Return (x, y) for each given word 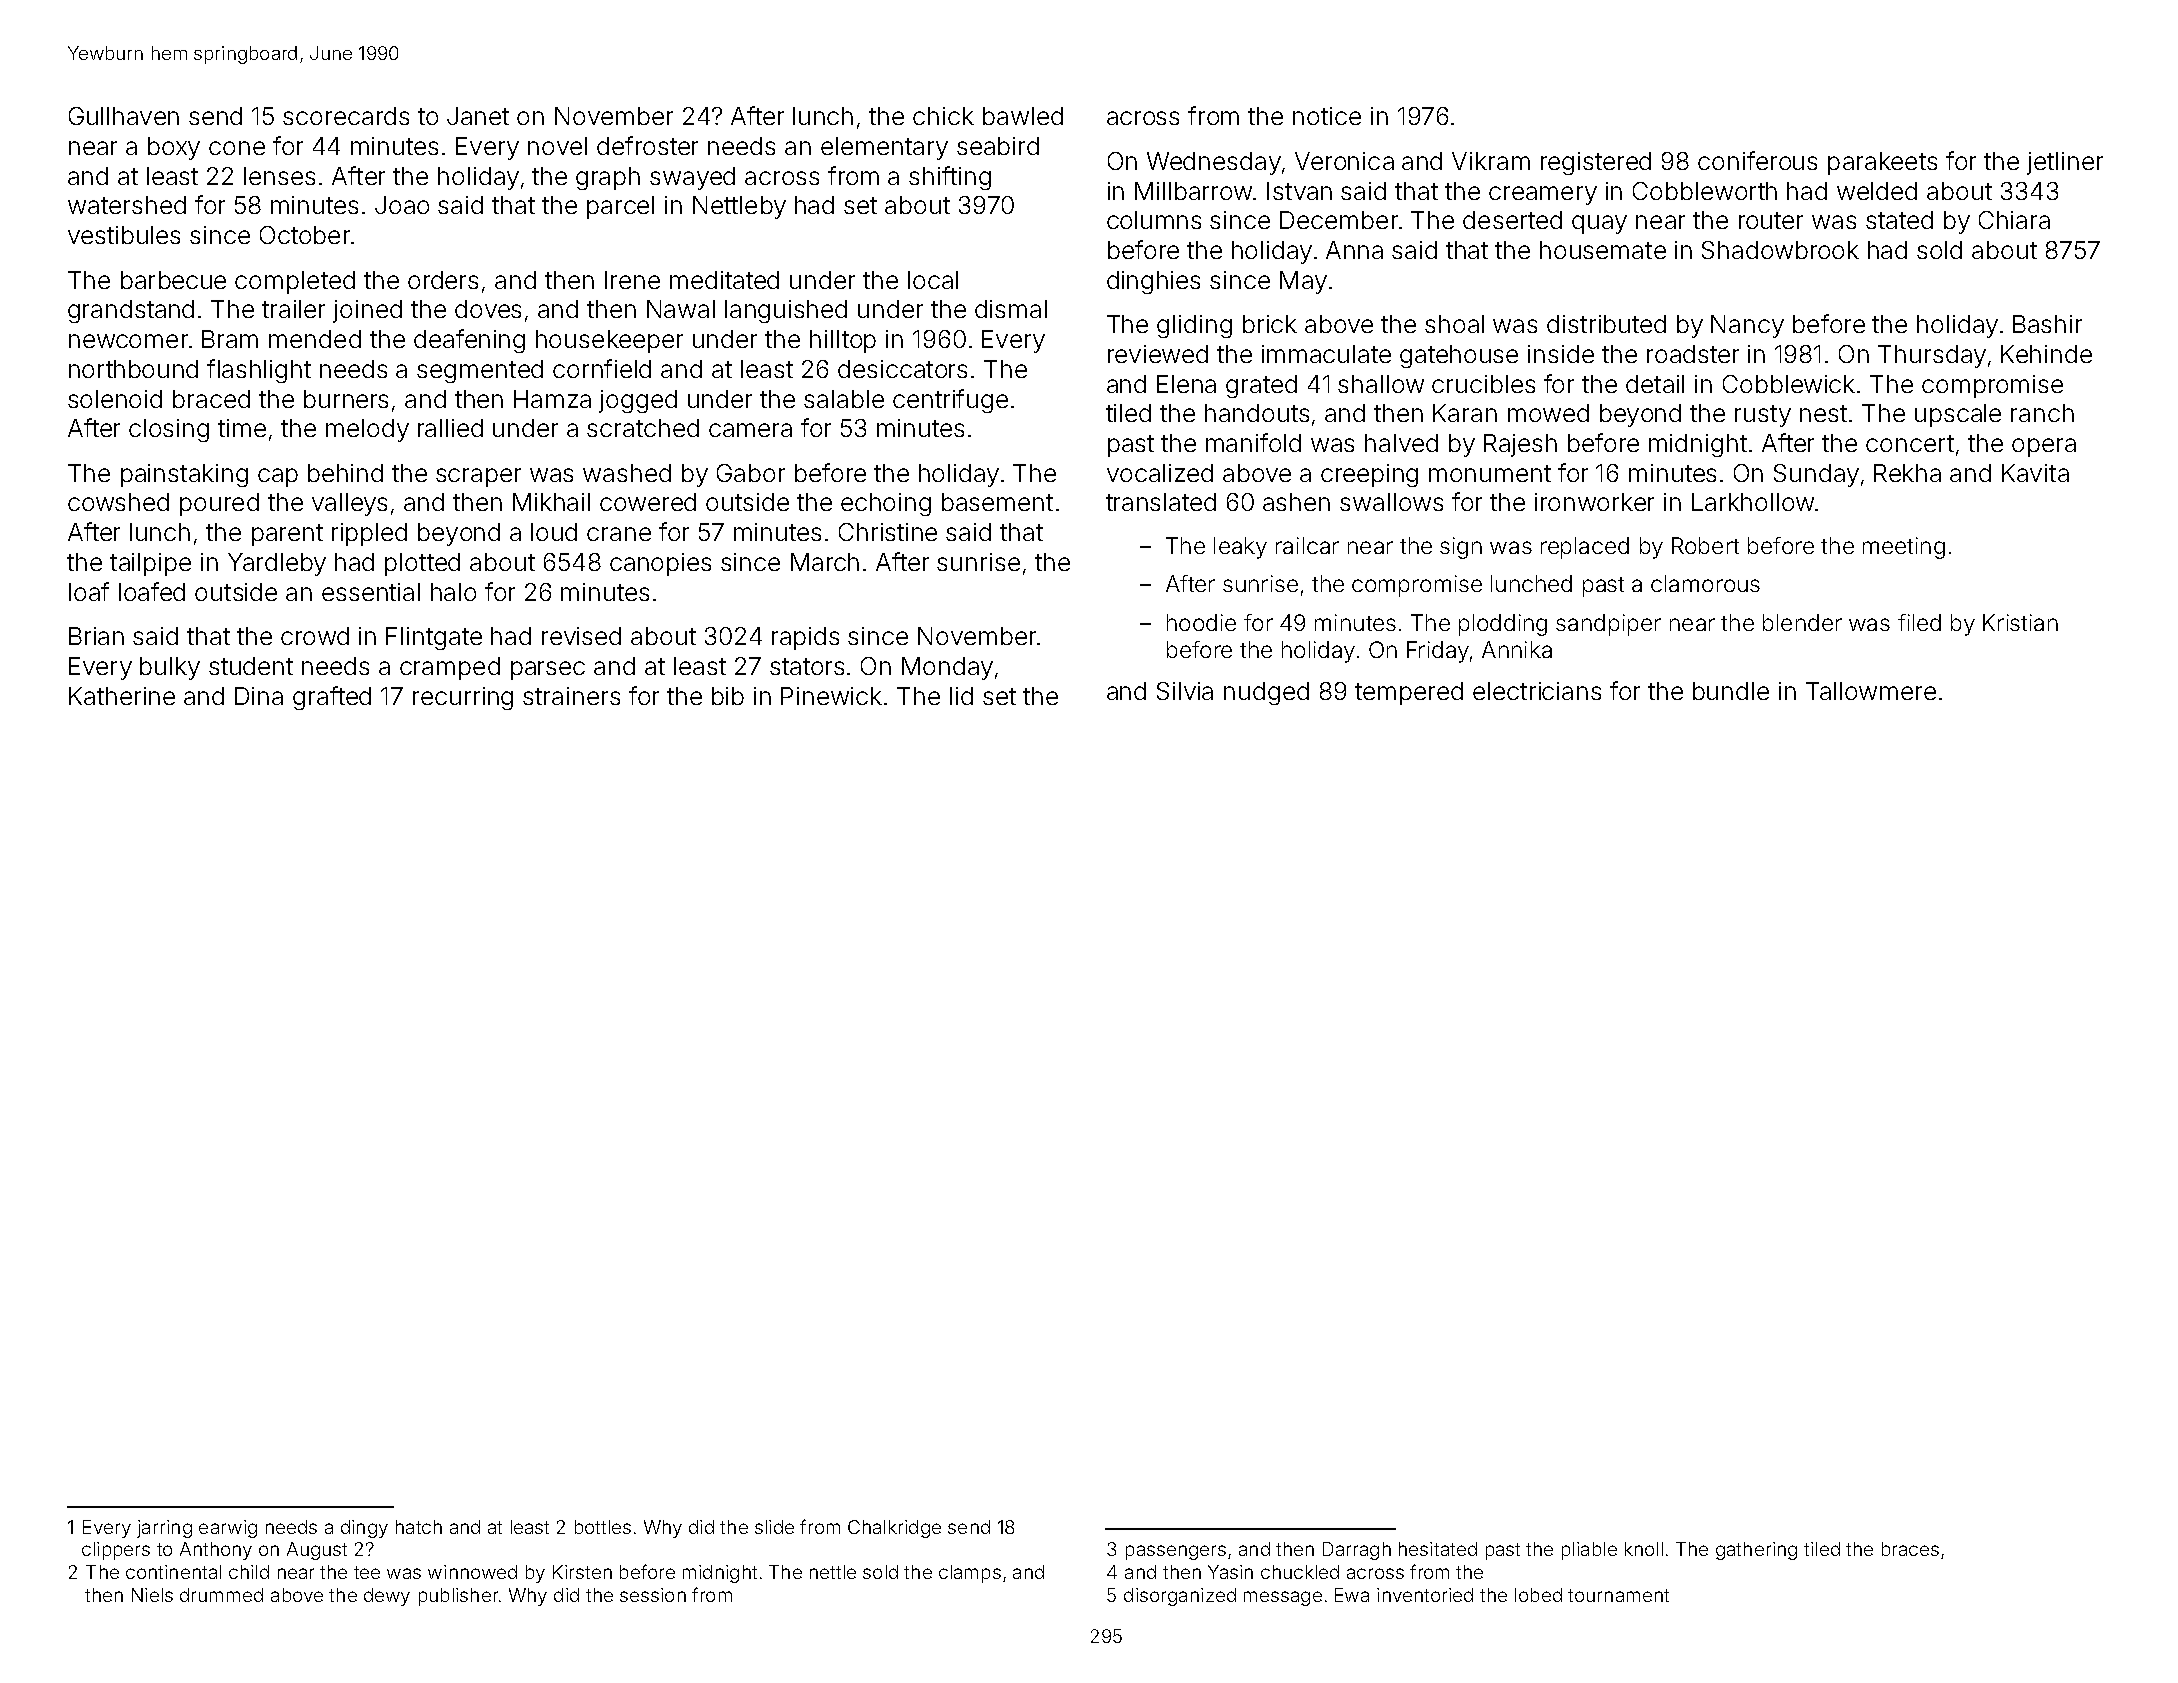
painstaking (184, 475)
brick (1270, 324)
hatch (419, 1527)
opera (2044, 447)
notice (1327, 116)
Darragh (1357, 1551)
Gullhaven (124, 116)
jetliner (2065, 163)
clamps (970, 1574)
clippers (116, 1551)
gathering (1756, 1551)
